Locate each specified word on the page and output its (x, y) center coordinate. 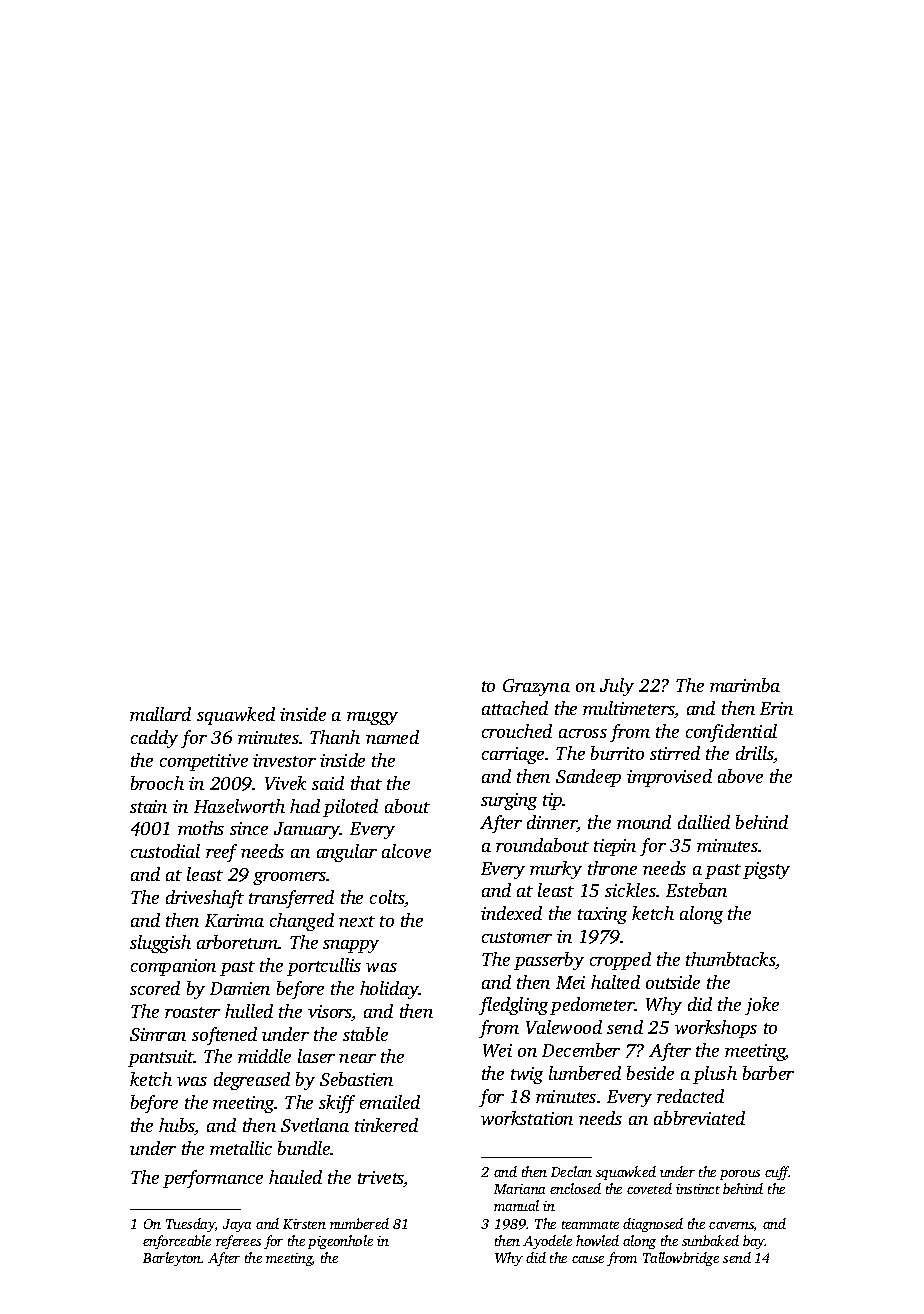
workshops (716, 1029)
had (305, 806)
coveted (649, 1188)
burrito (617, 753)
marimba (745, 685)
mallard (160, 714)
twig (527, 1075)
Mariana (519, 1189)
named (392, 737)
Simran (158, 1034)
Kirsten (304, 1224)
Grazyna (536, 687)
